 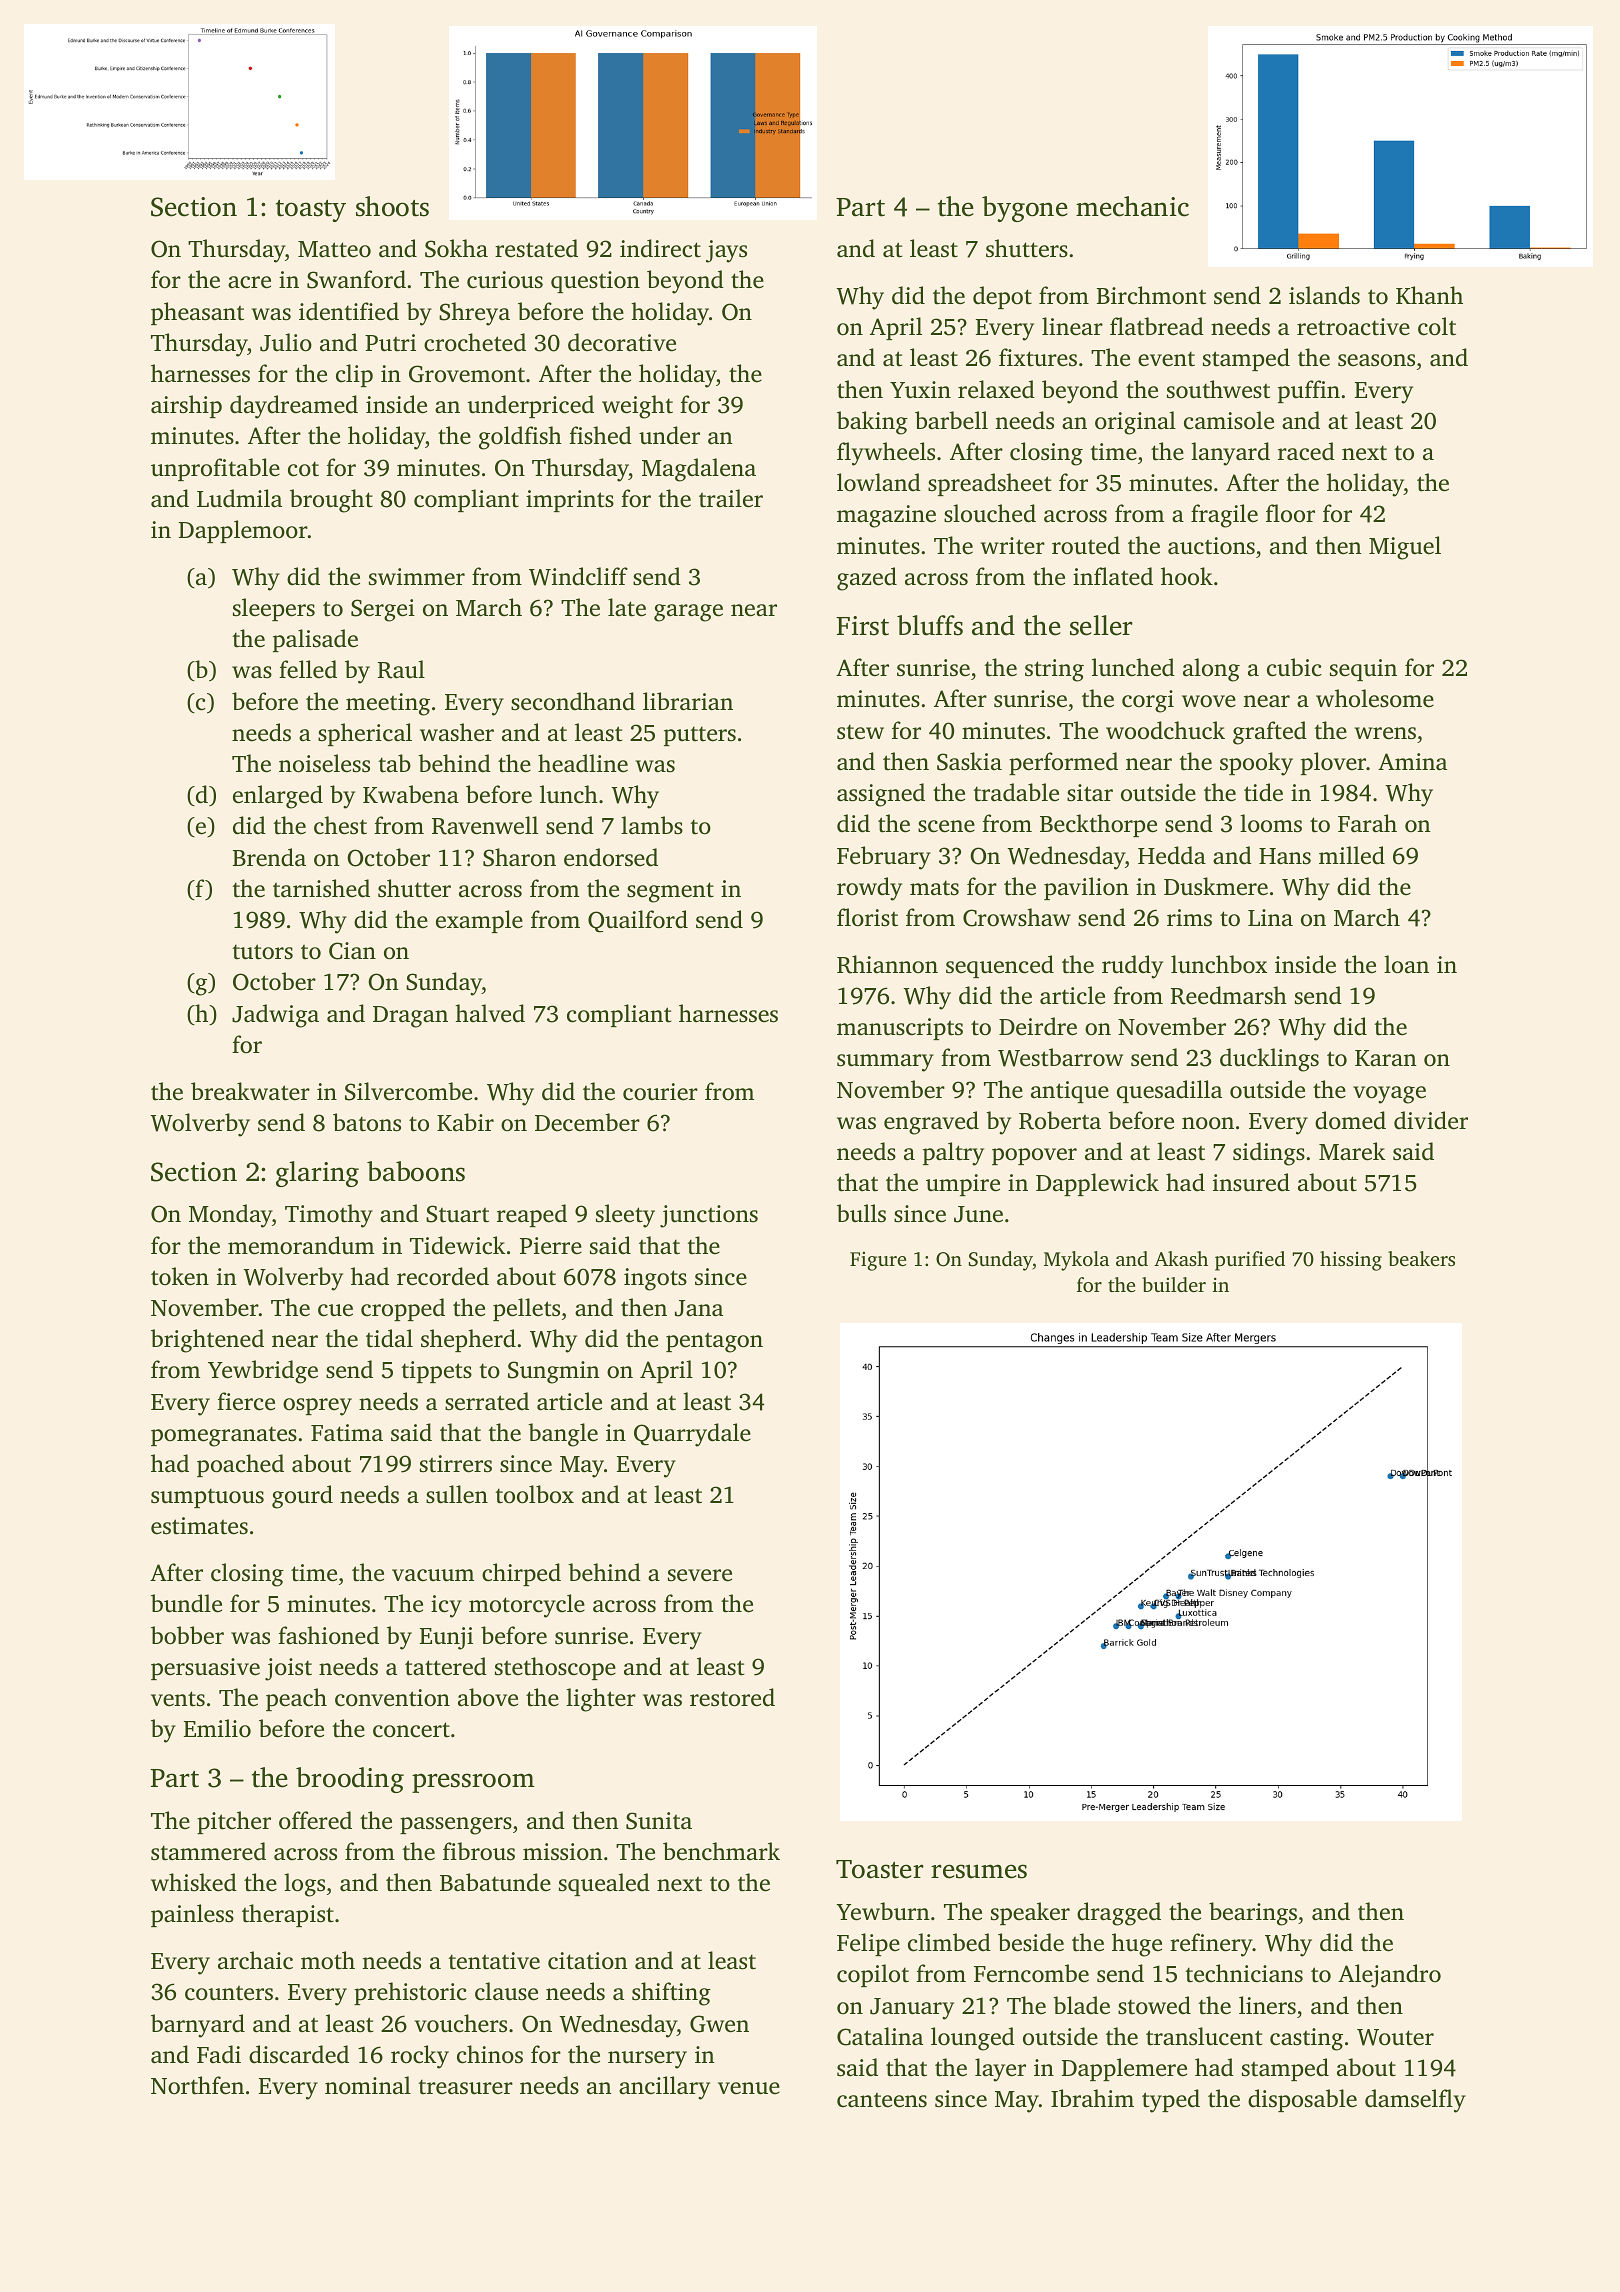 I want to click on indirect, so click(x=660, y=248).
